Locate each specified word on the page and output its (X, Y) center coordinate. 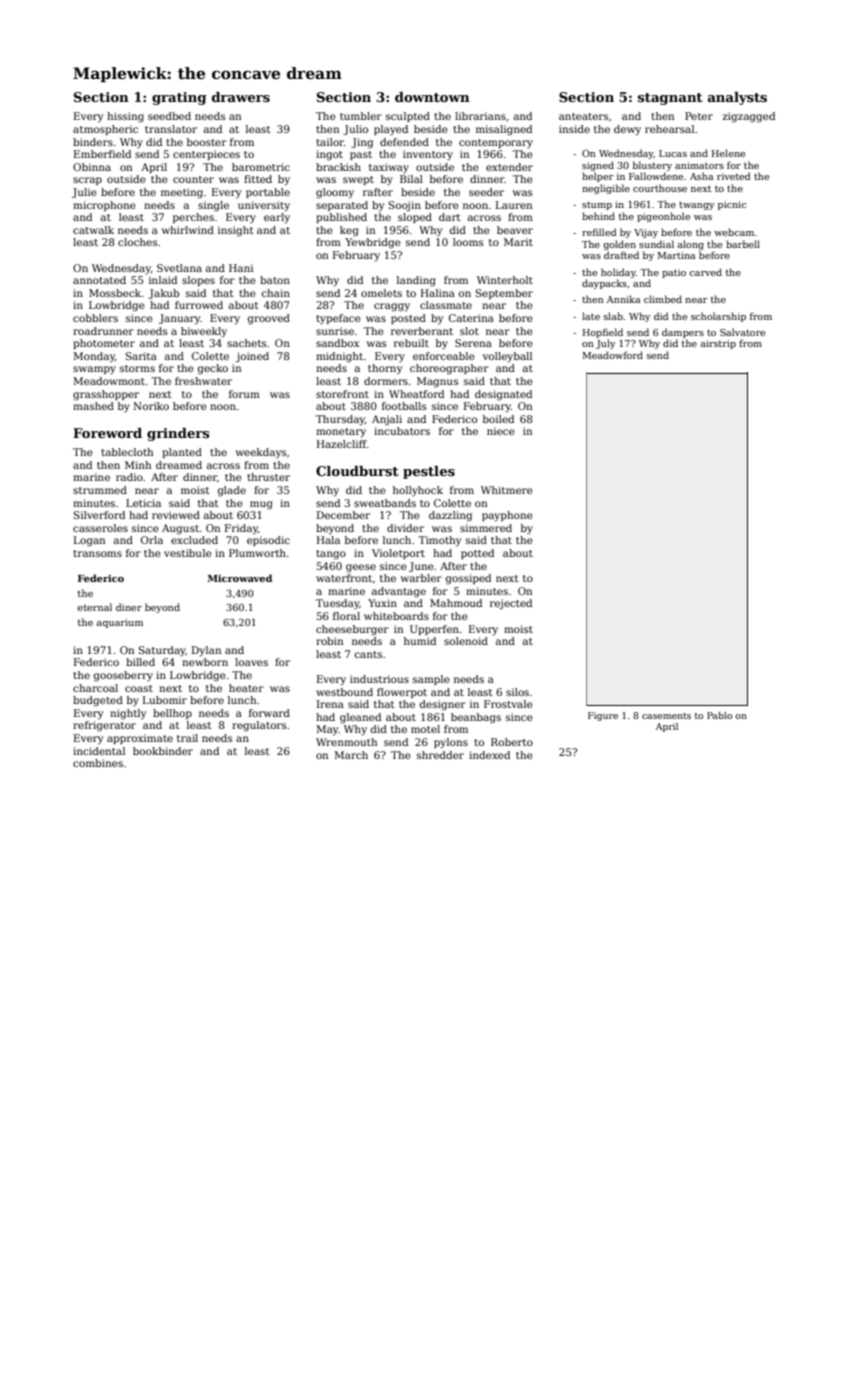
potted (477, 554)
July (605, 344)
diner (129, 607)
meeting (182, 193)
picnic (732, 205)
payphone (507, 516)
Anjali (387, 420)
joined (252, 357)
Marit (518, 242)
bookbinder (163, 751)
